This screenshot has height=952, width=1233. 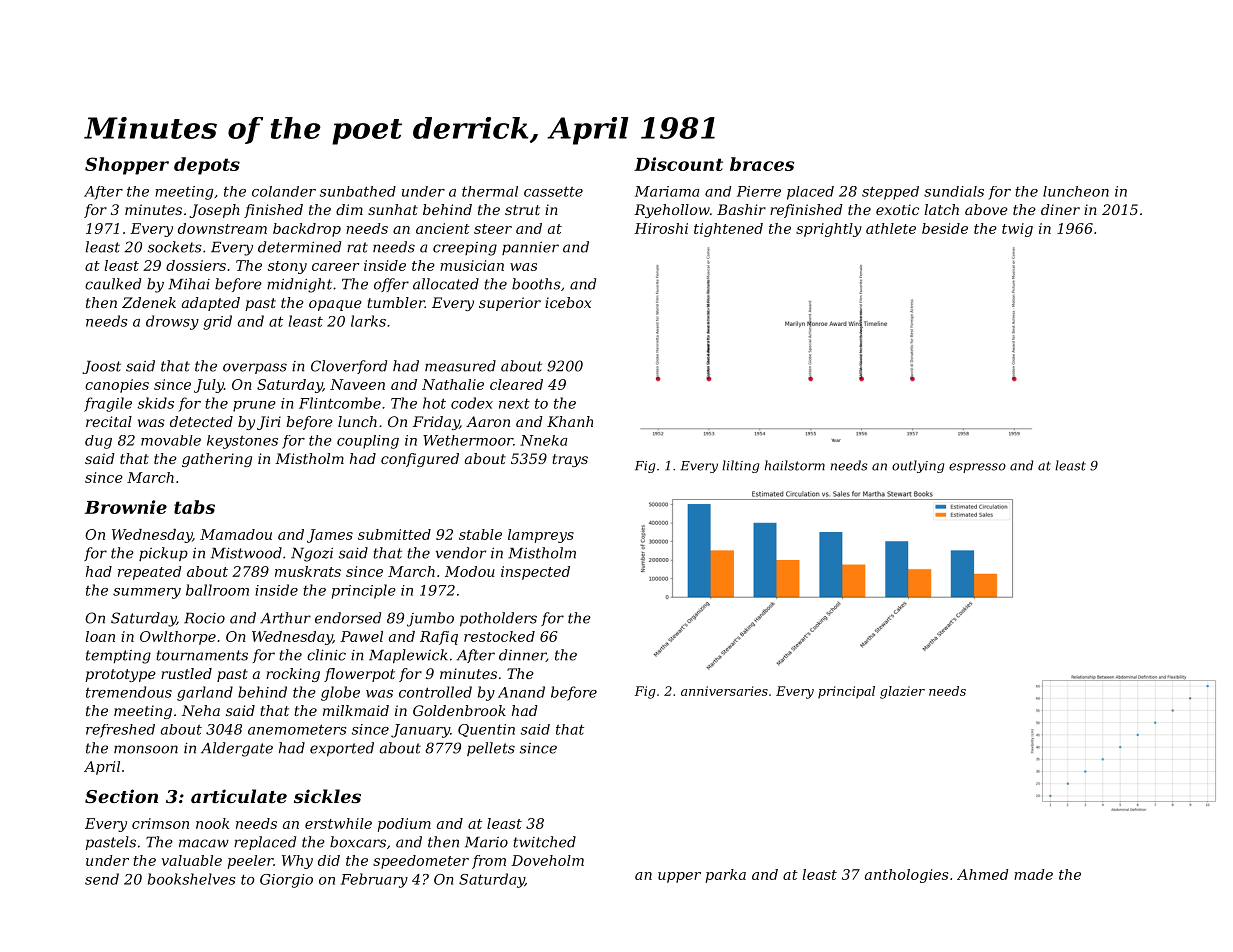 I want to click on adapted, so click(x=211, y=304).
